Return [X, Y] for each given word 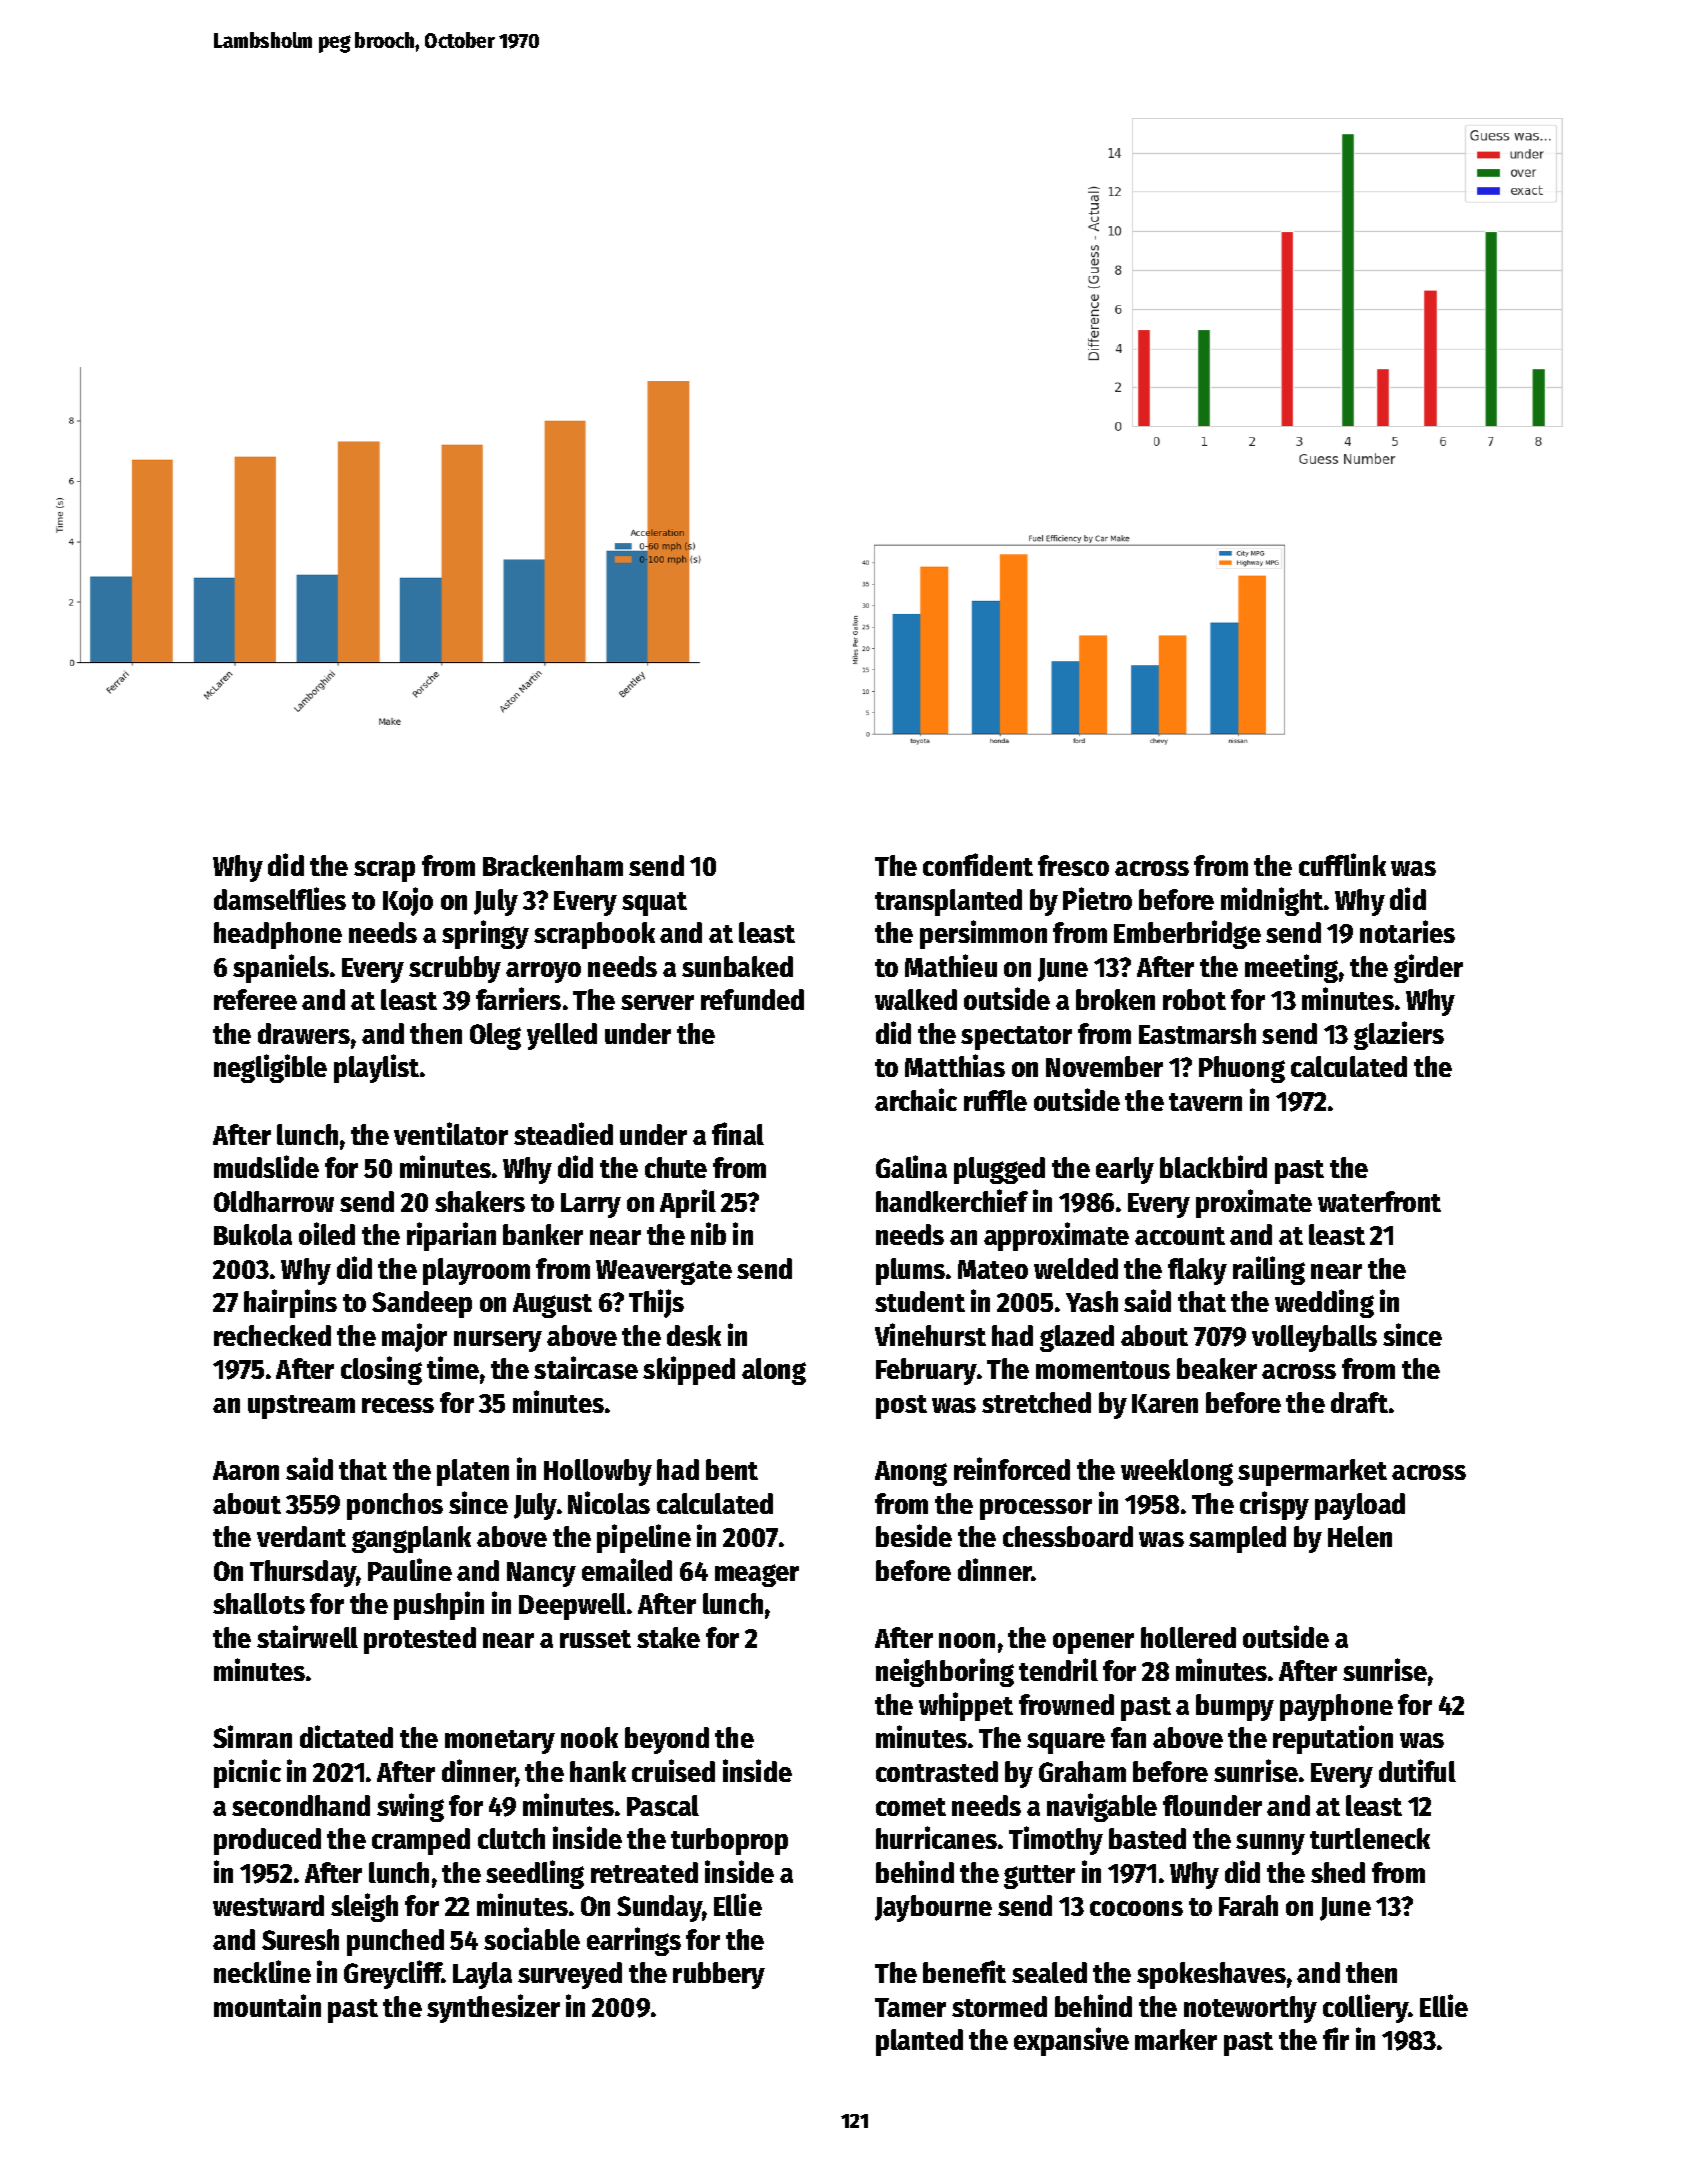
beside [914, 1535]
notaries [1407, 931]
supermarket [1312, 1472]
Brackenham [553, 865]
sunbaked [737, 966]
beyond [667, 1740]
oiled [327, 1233]
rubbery [719, 1975]
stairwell [307, 1636]
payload [1360, 1506]
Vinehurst [930, 1334]
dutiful [1417, 1770]
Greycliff [393, 1974]
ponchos [395, 1506]
